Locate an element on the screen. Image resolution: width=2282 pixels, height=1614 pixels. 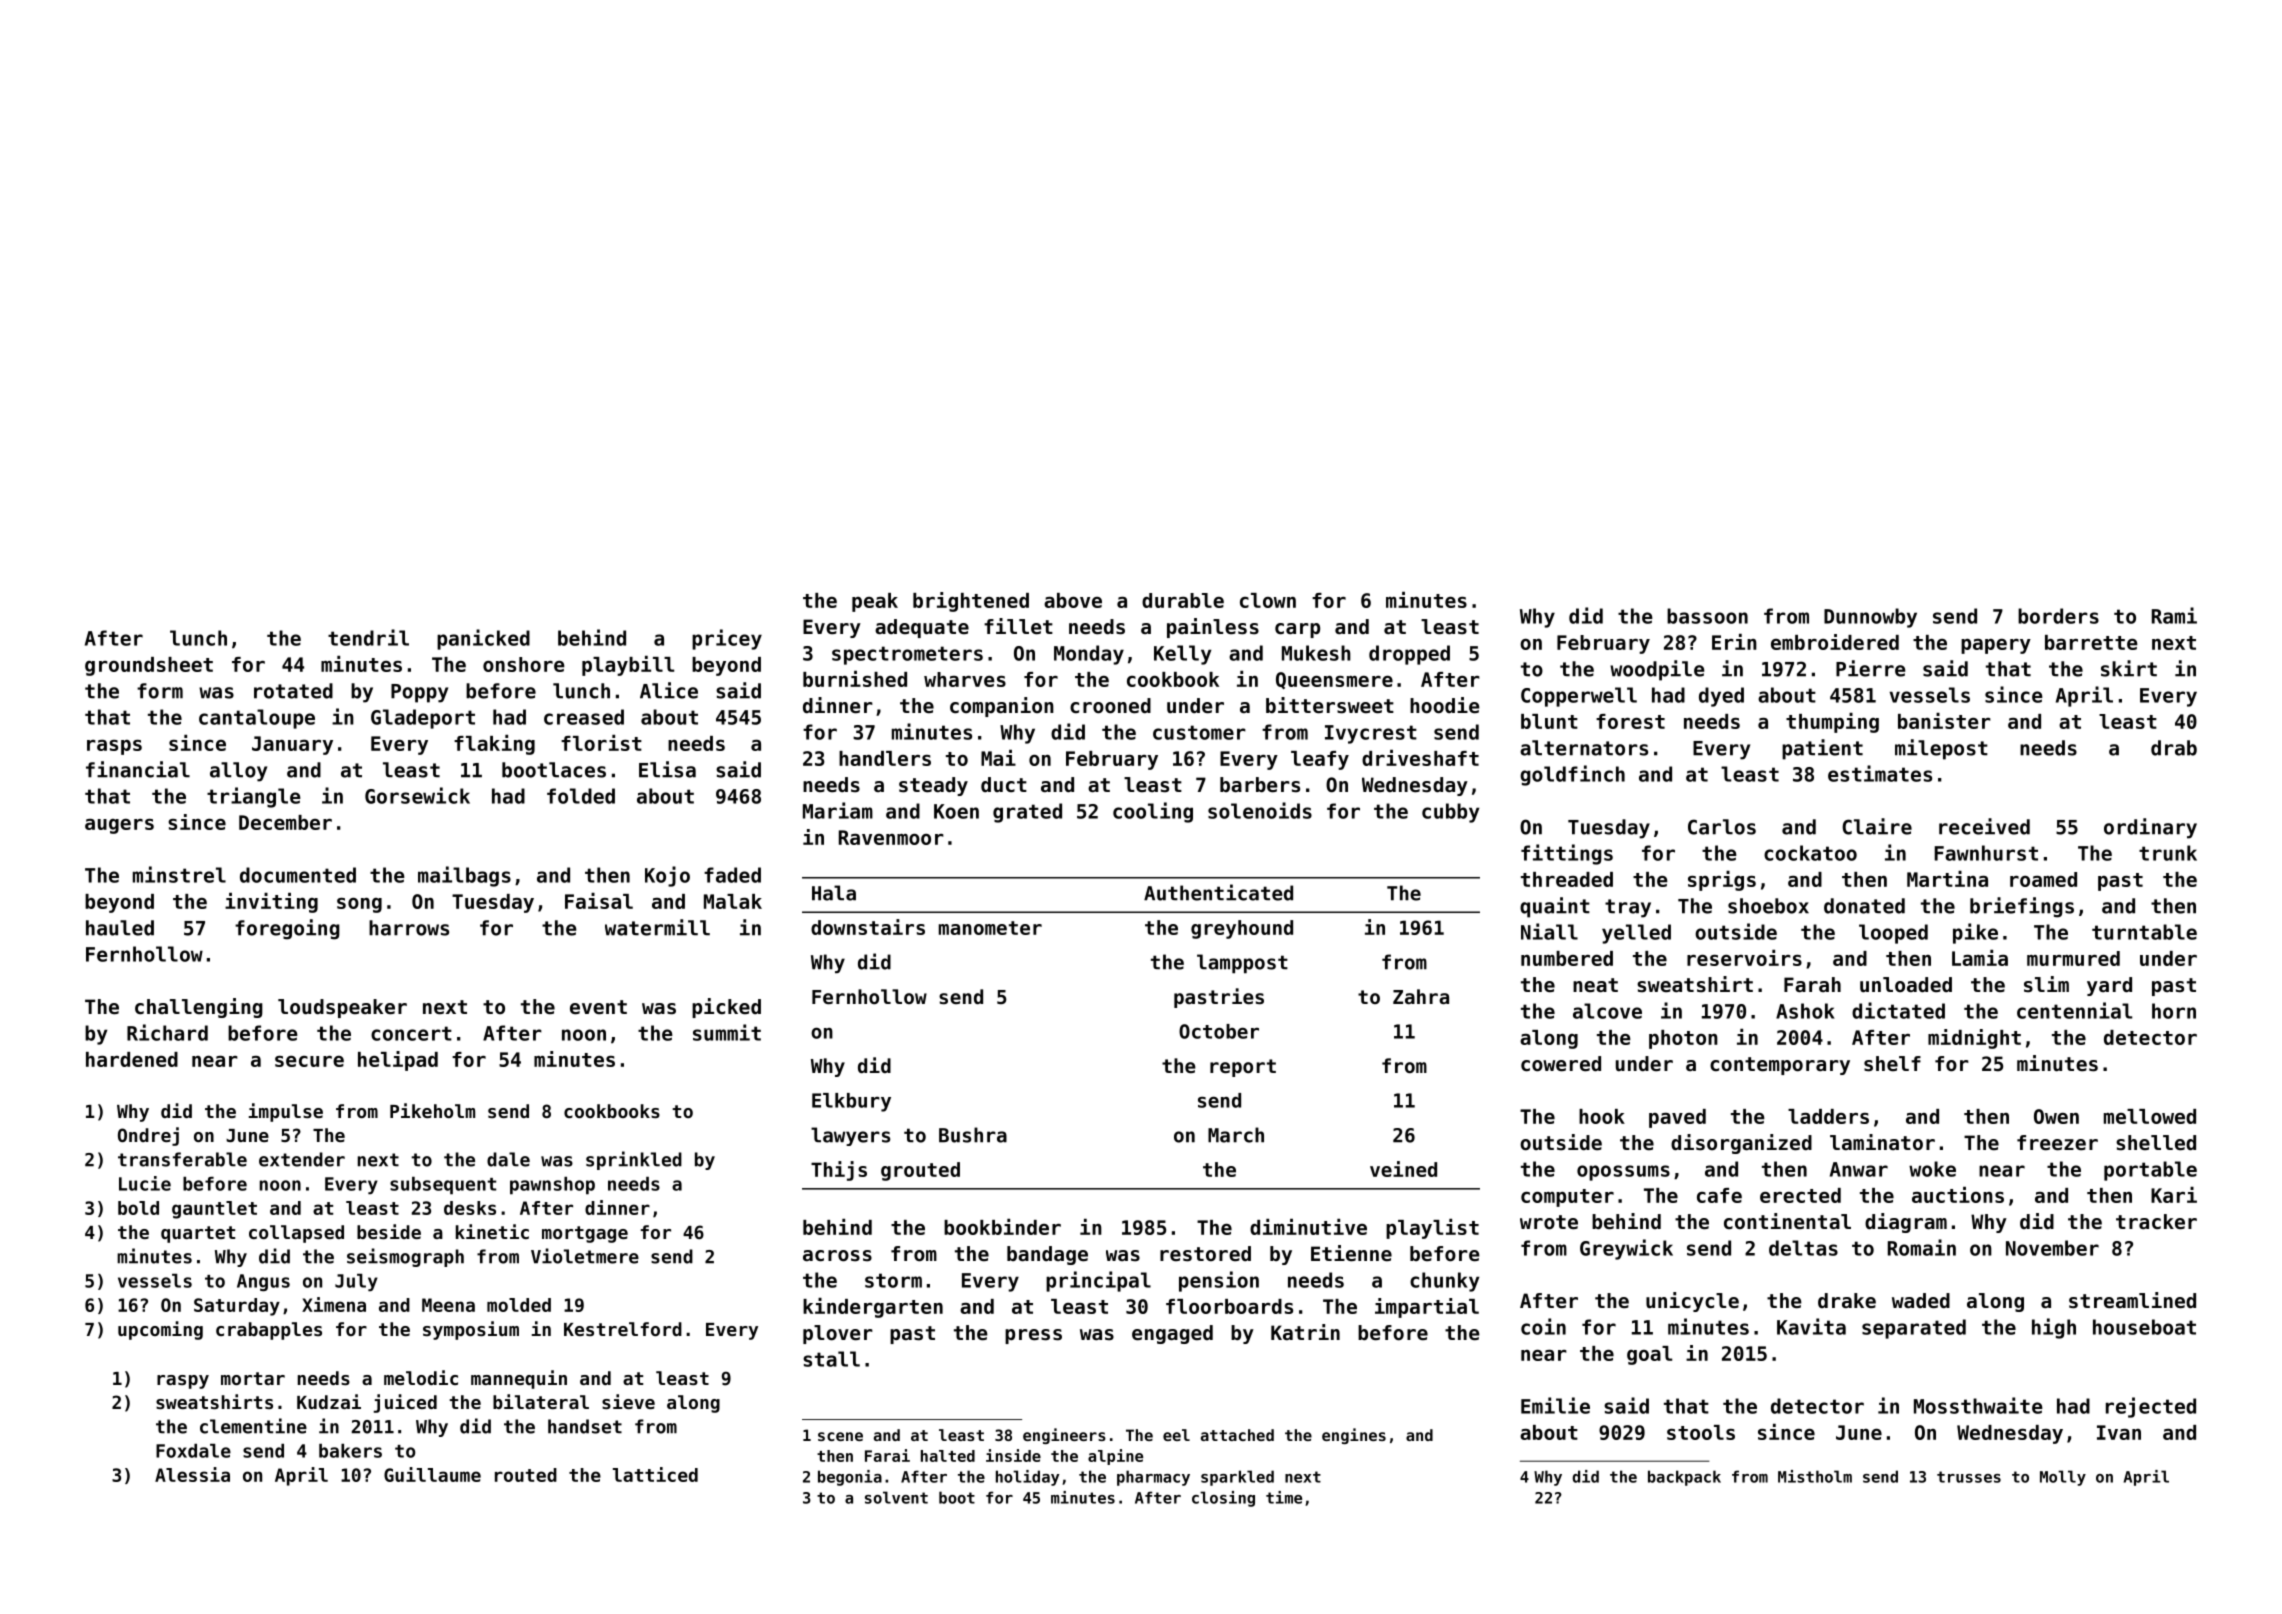
Koen is located at coordinates (956, 811).
